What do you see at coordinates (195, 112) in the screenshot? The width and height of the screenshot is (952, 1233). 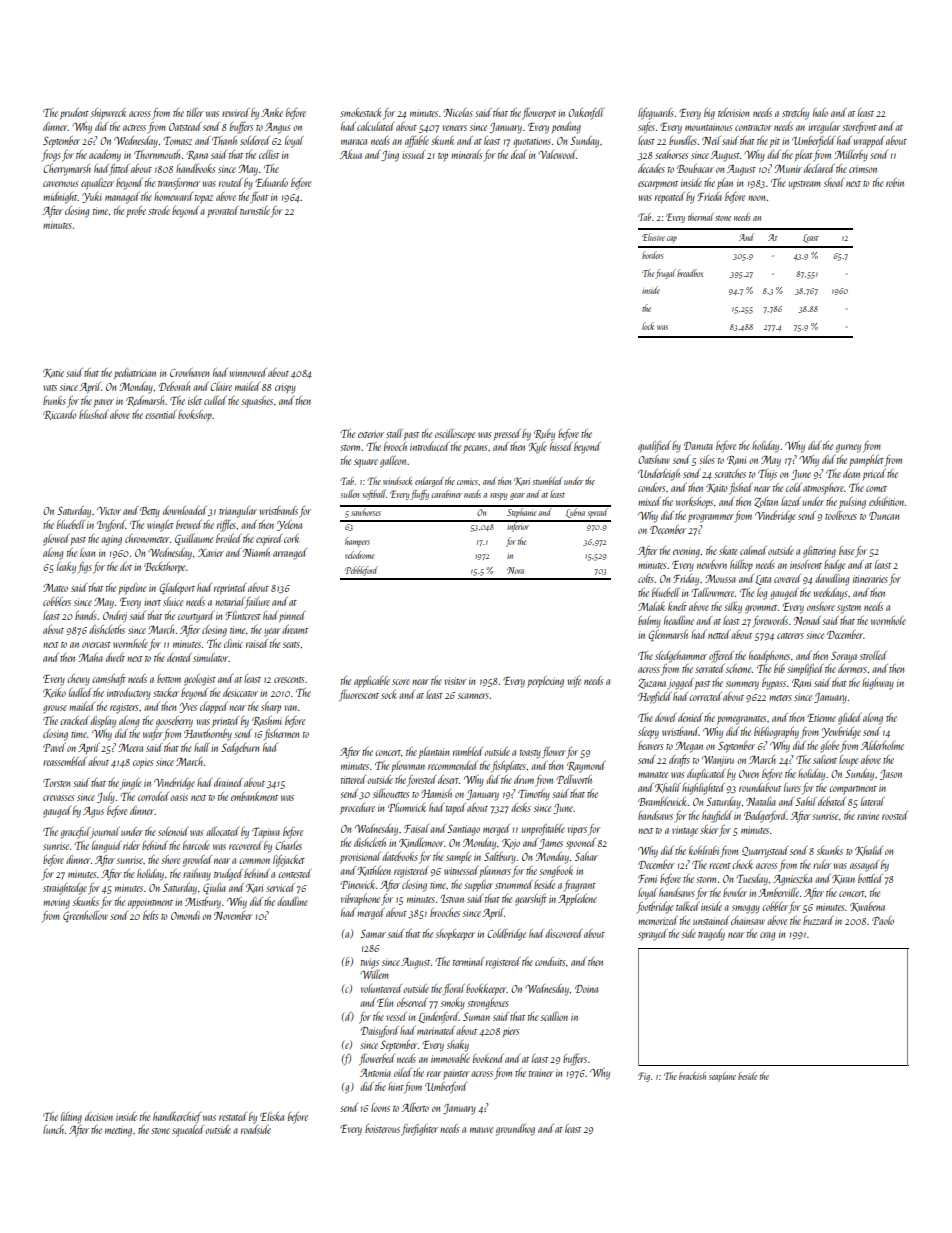 I see `tiller` at bounding box center [195, 112].
